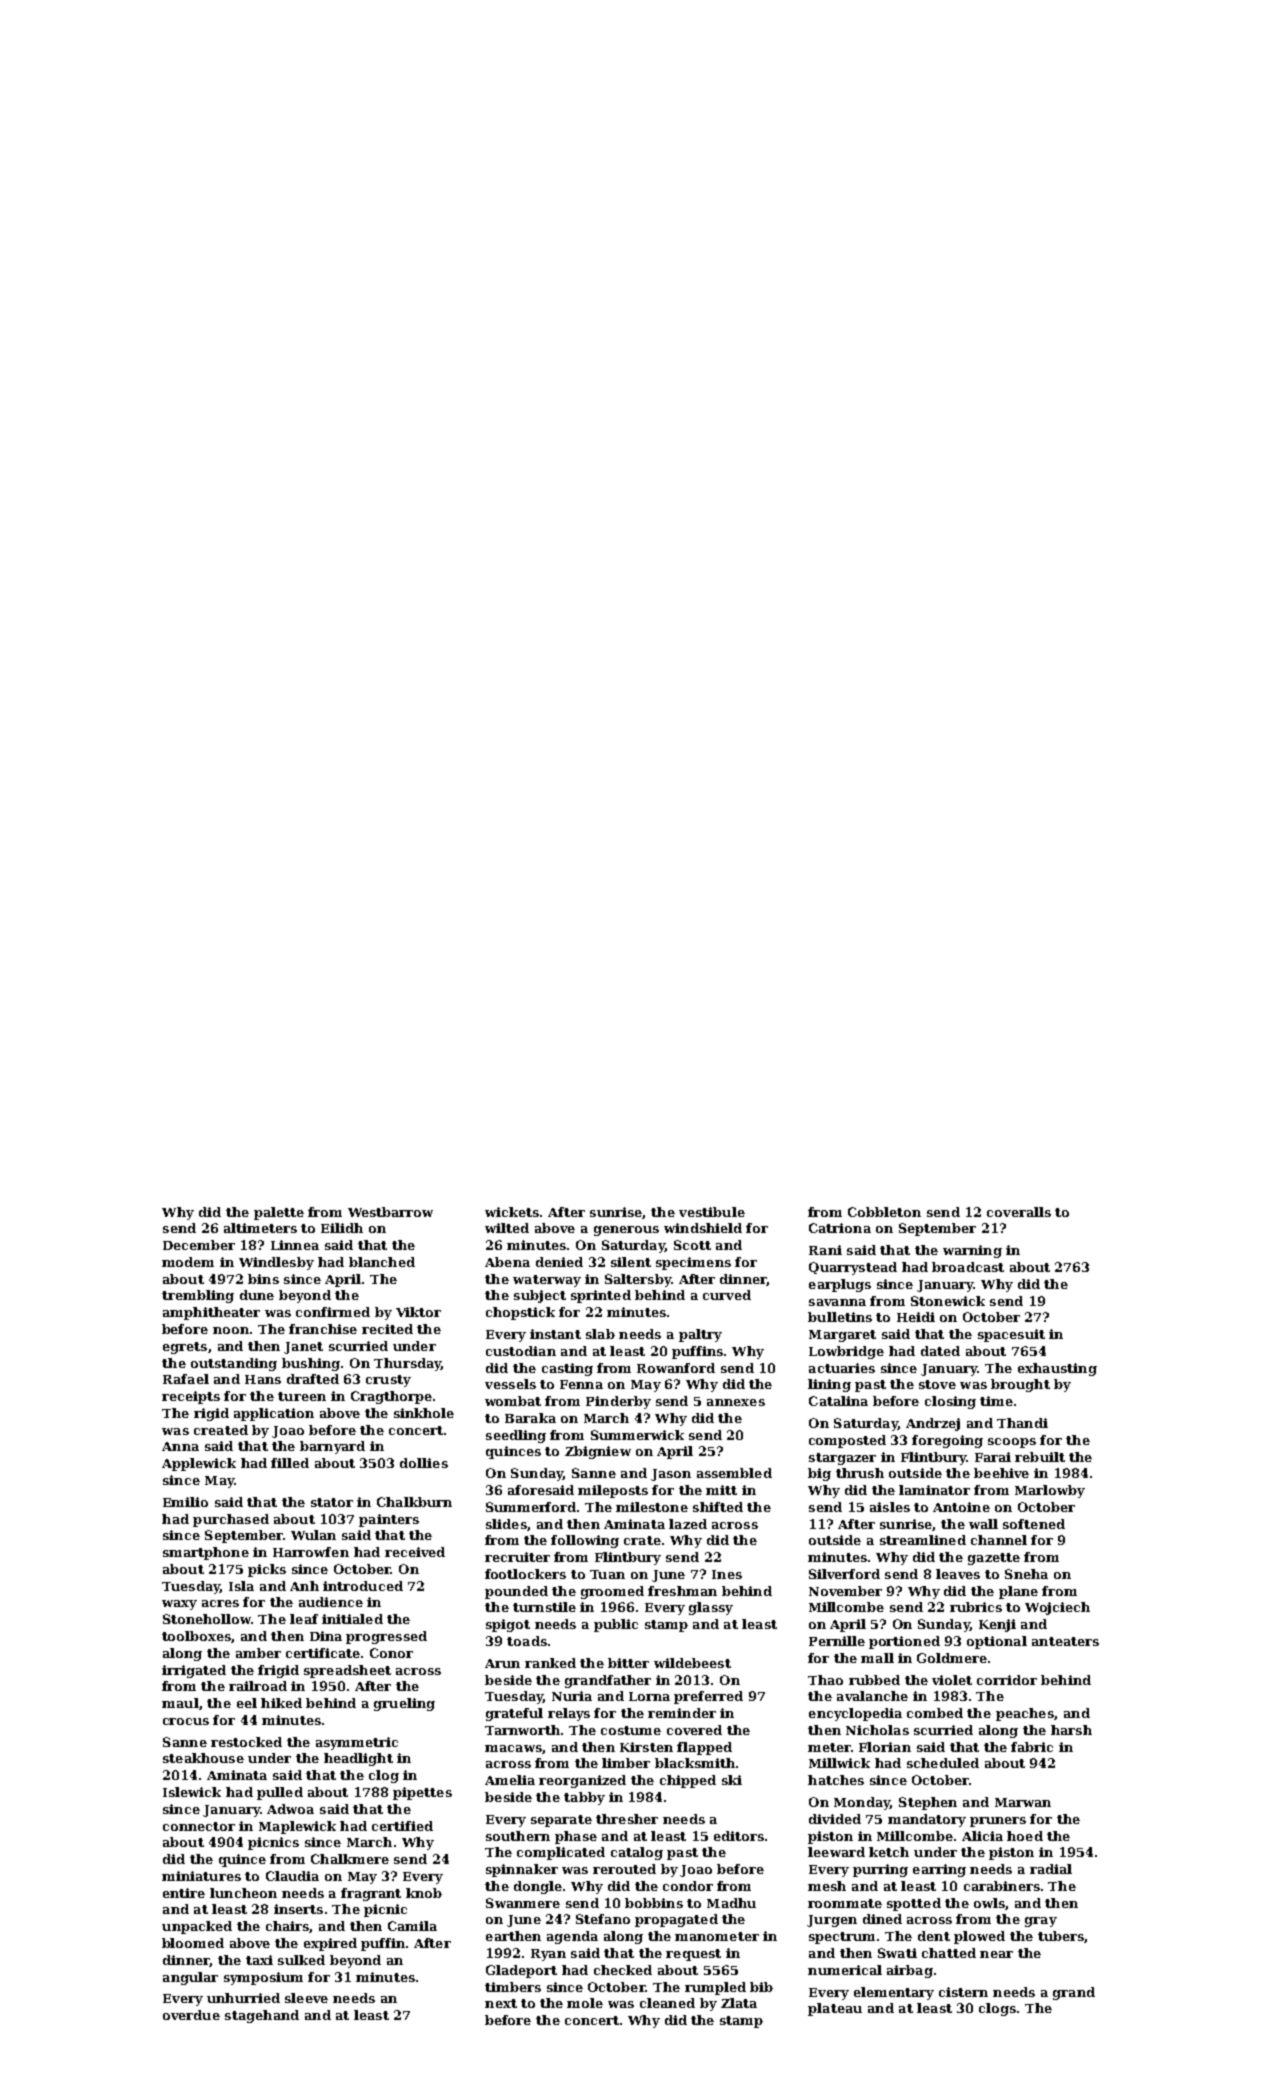  Describe the element at coordinates (279, 1213) in the screenshot. I see `palette` at that location.
